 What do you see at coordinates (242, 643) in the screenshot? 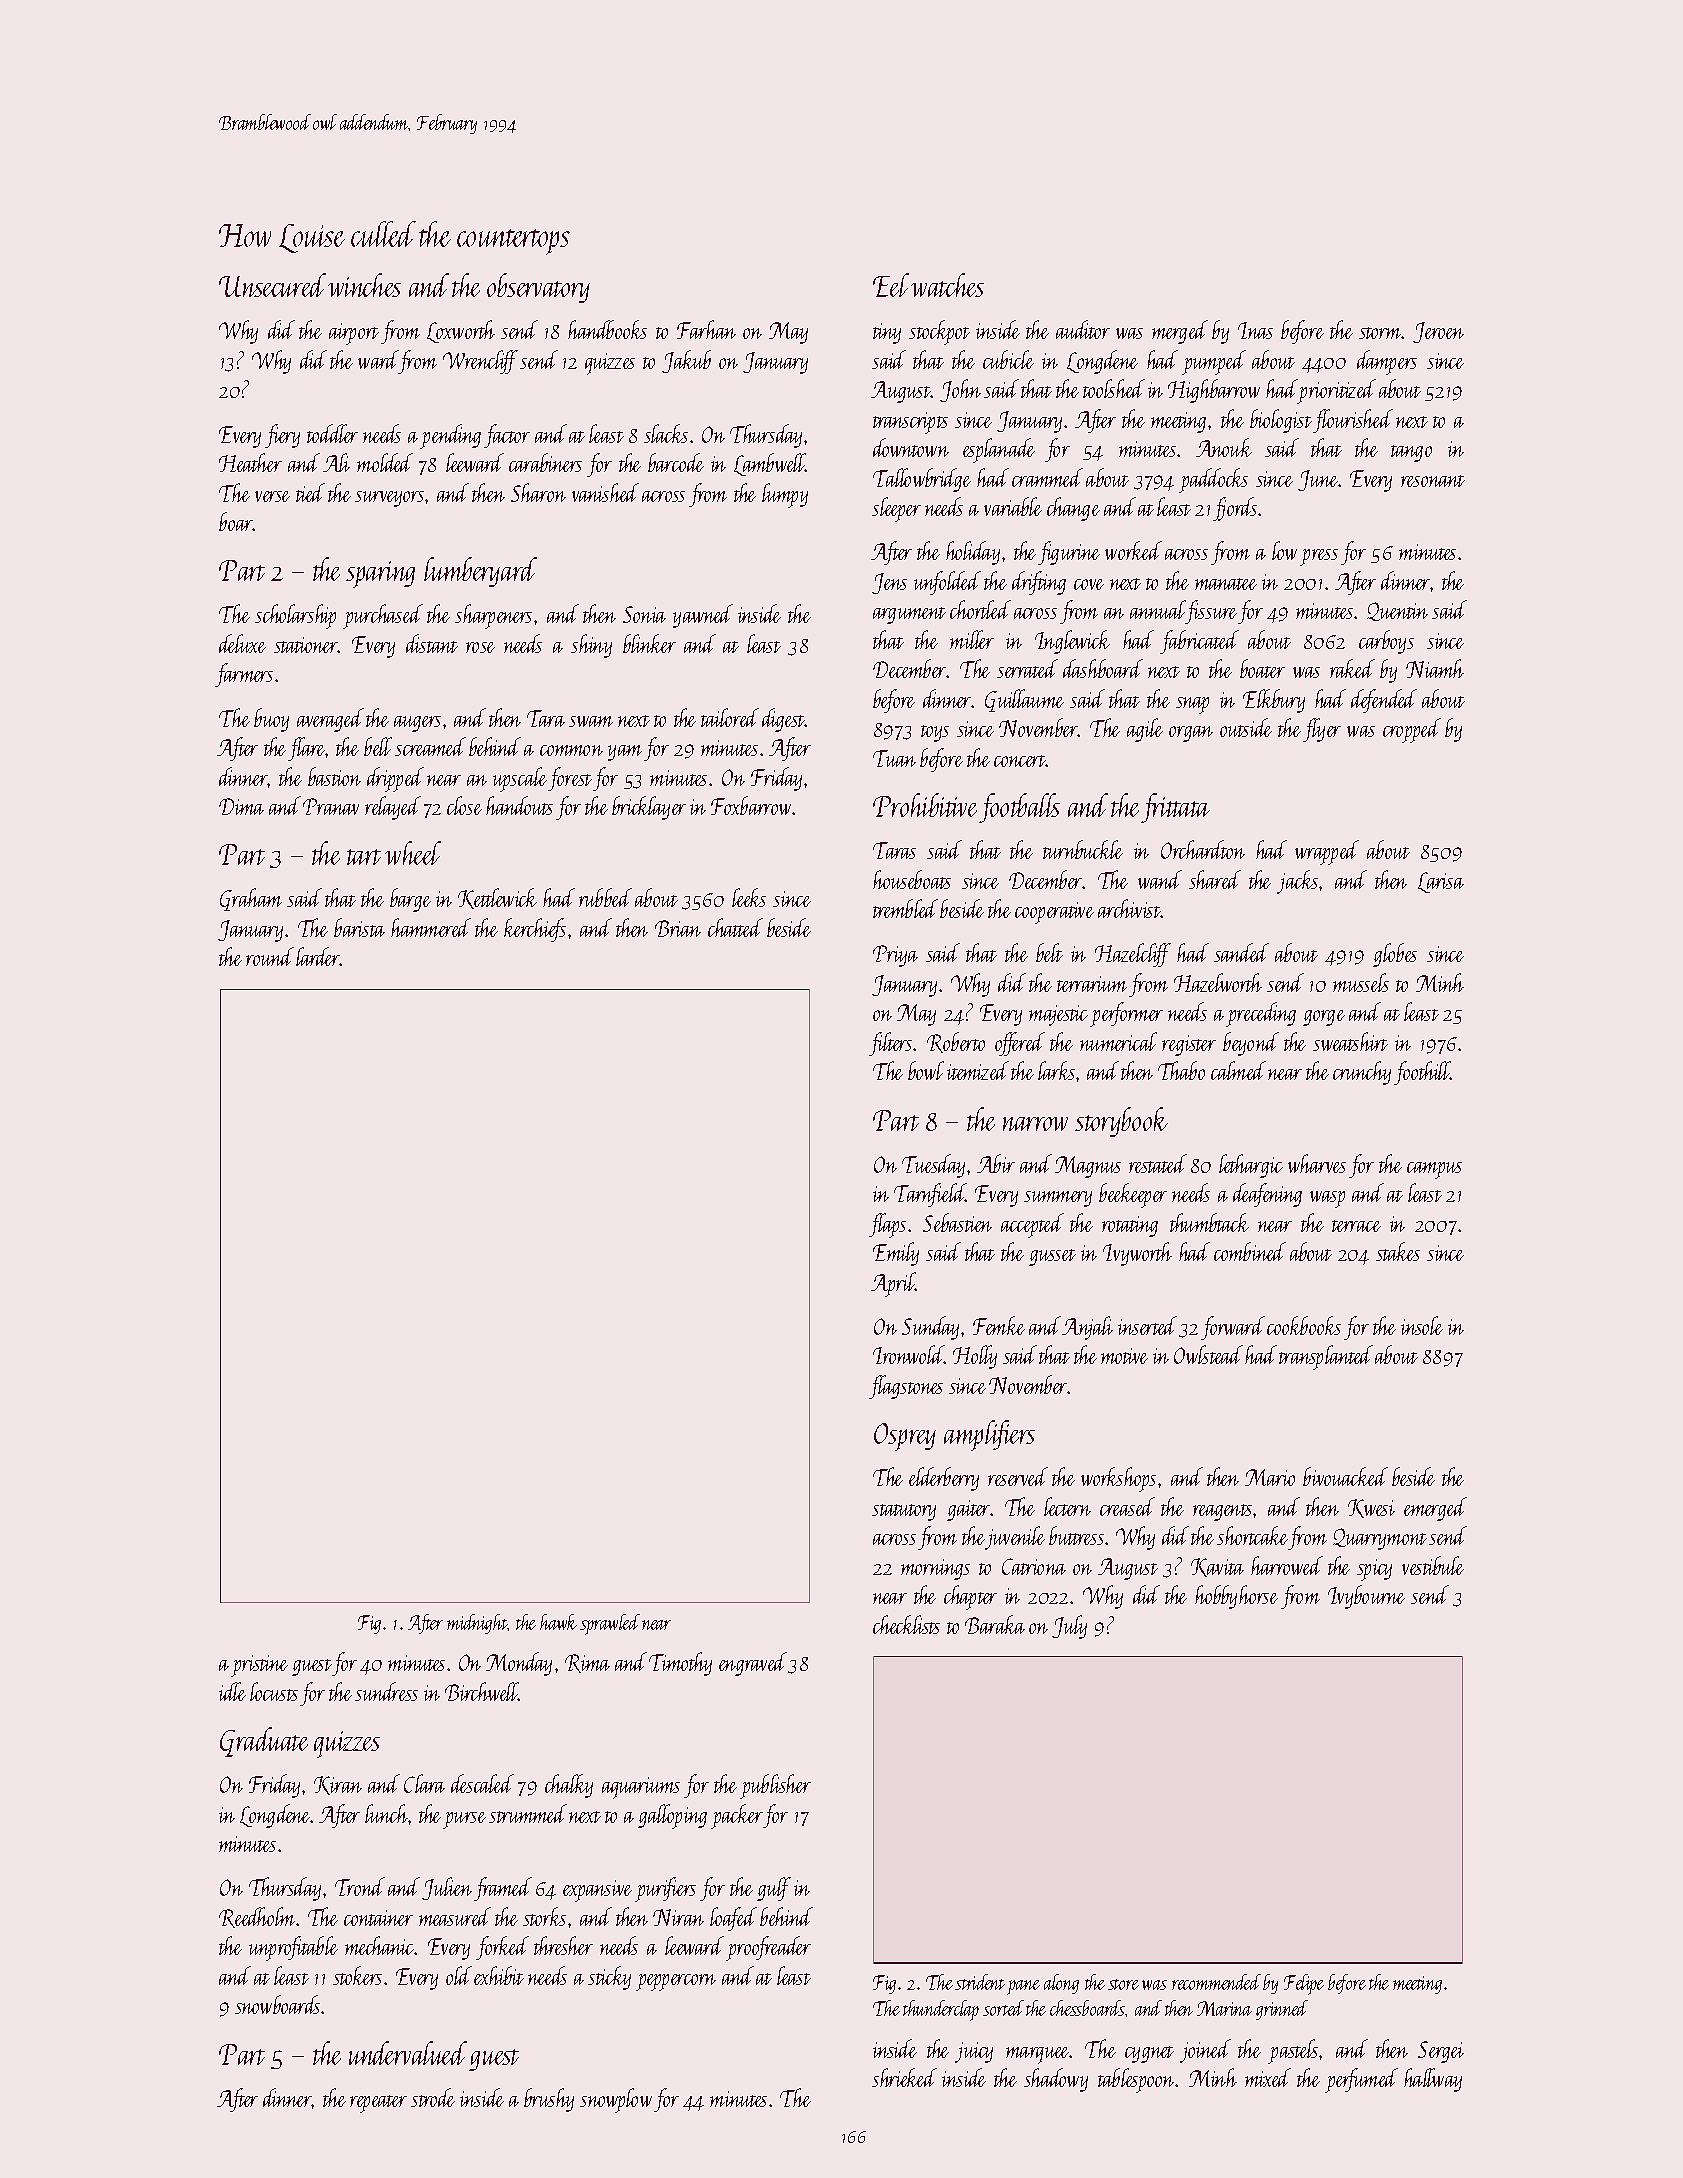
I see `deluxe` at bounding box center [242, 643].
